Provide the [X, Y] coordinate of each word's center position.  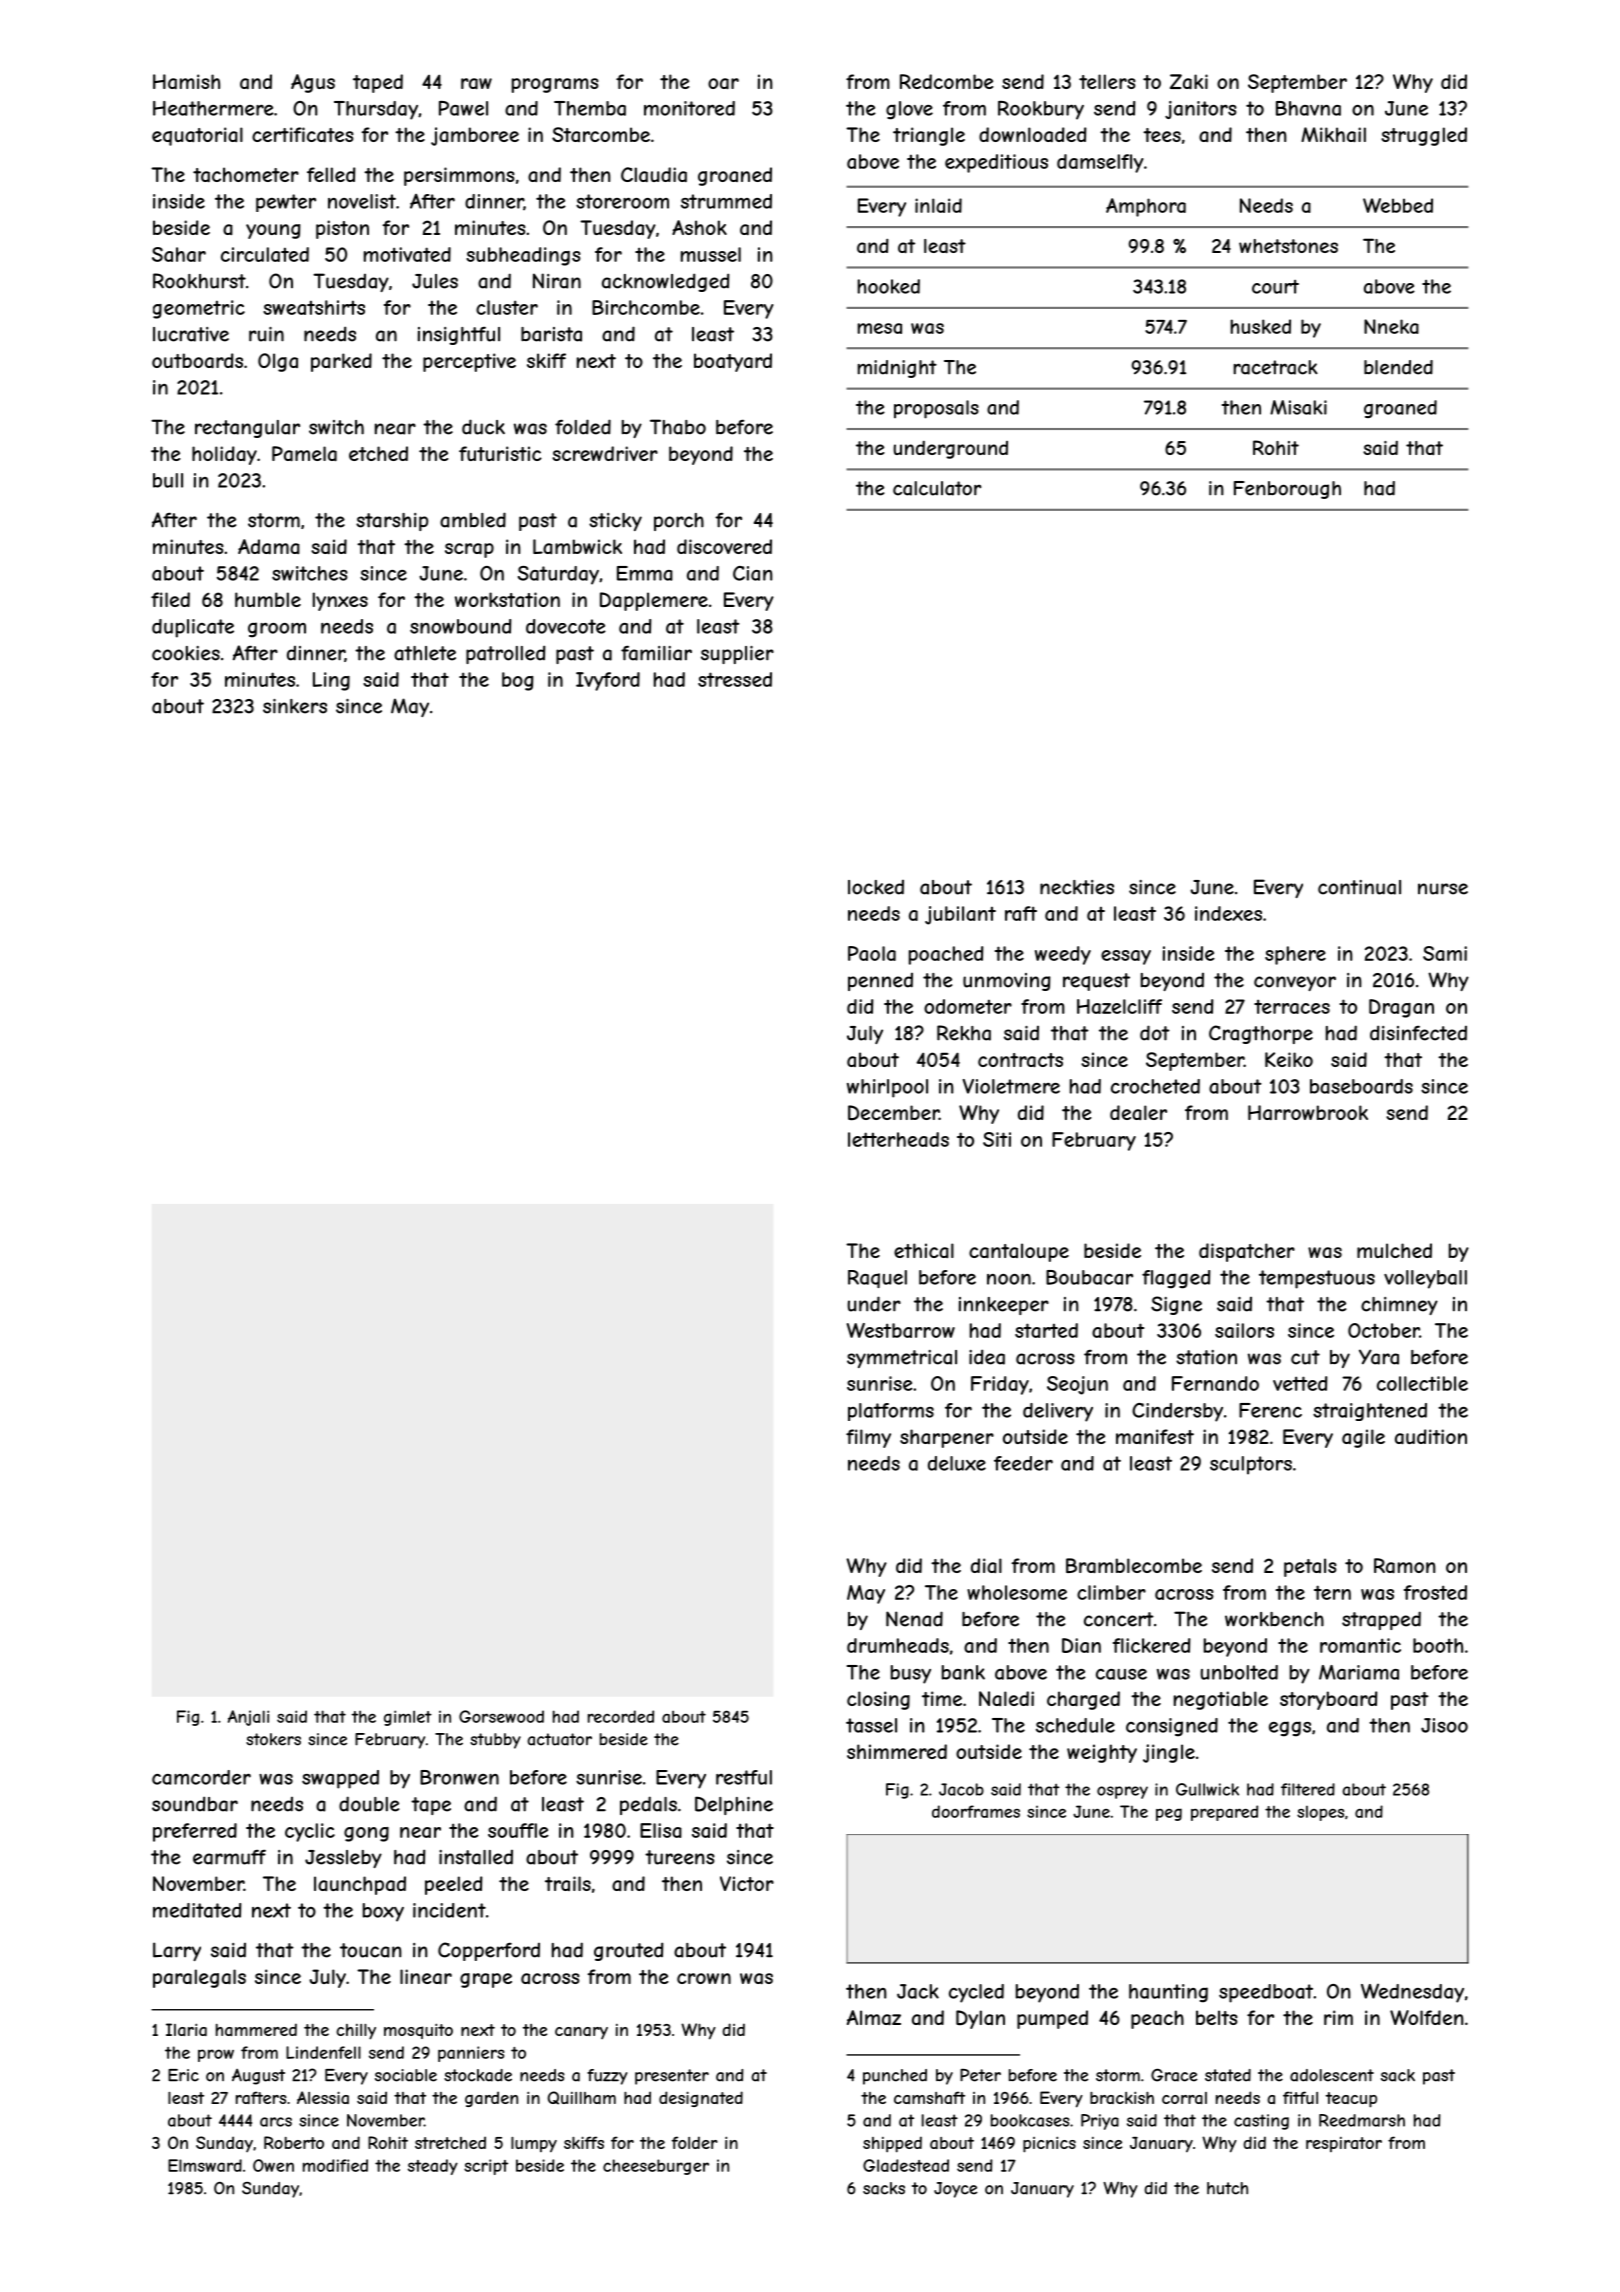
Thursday [376, 110]
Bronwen [459, 1777]
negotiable [1221, 1700]
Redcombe [946, 81]
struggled [1424, 136]
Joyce [956, 2190]
